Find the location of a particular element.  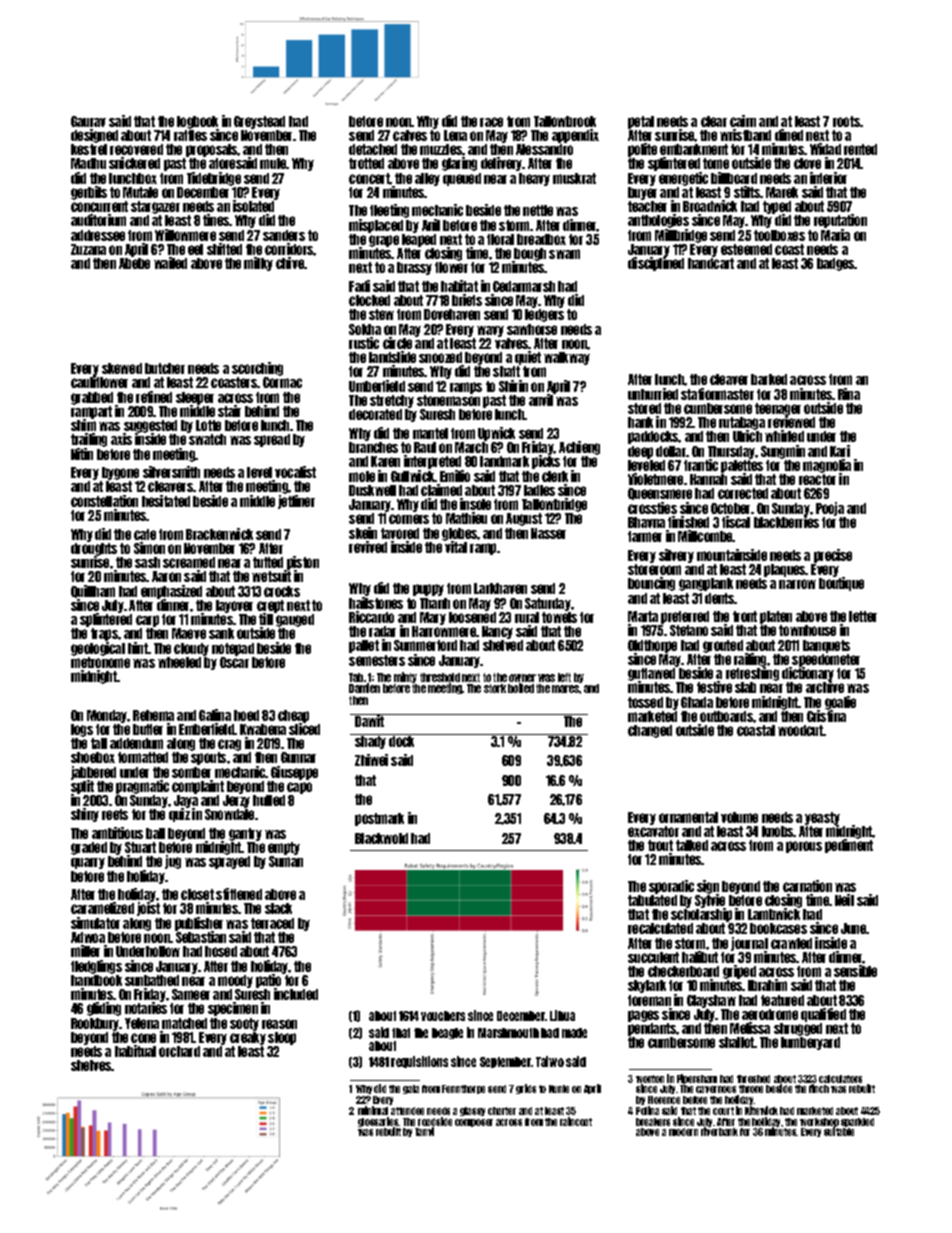

walkway is located at coordinates (567, 358).
